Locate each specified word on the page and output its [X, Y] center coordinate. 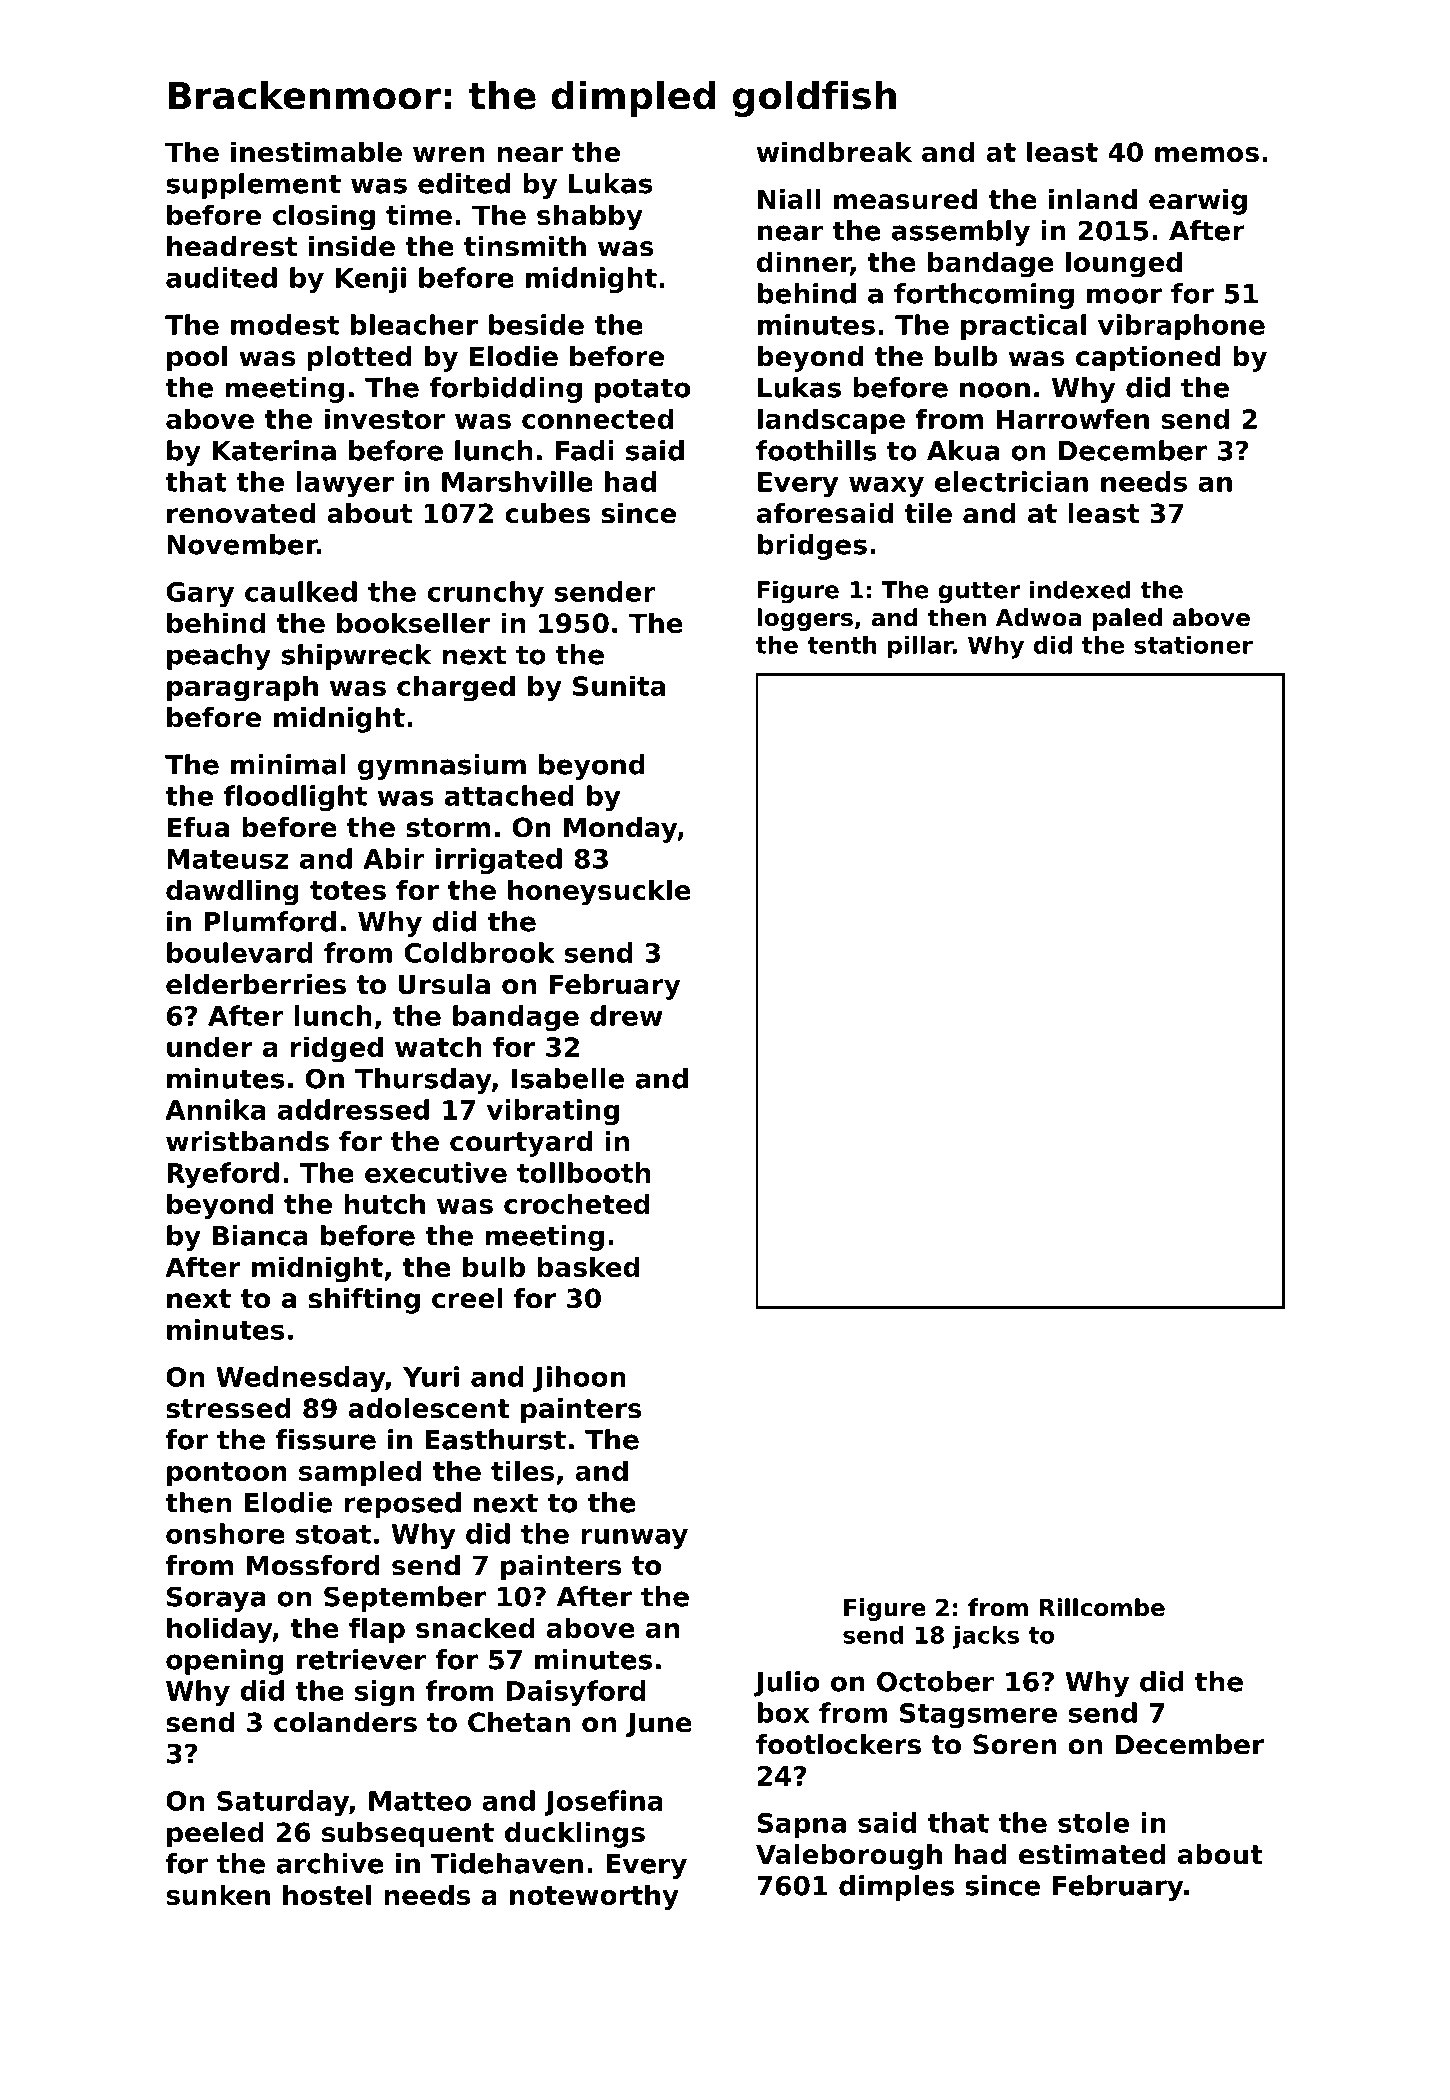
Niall [789, 199]
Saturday [283, 1803]
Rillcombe [1102, 1607]
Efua [198, 827]
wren [448, 154]
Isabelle [568, 1078]
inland [1093, 199]
